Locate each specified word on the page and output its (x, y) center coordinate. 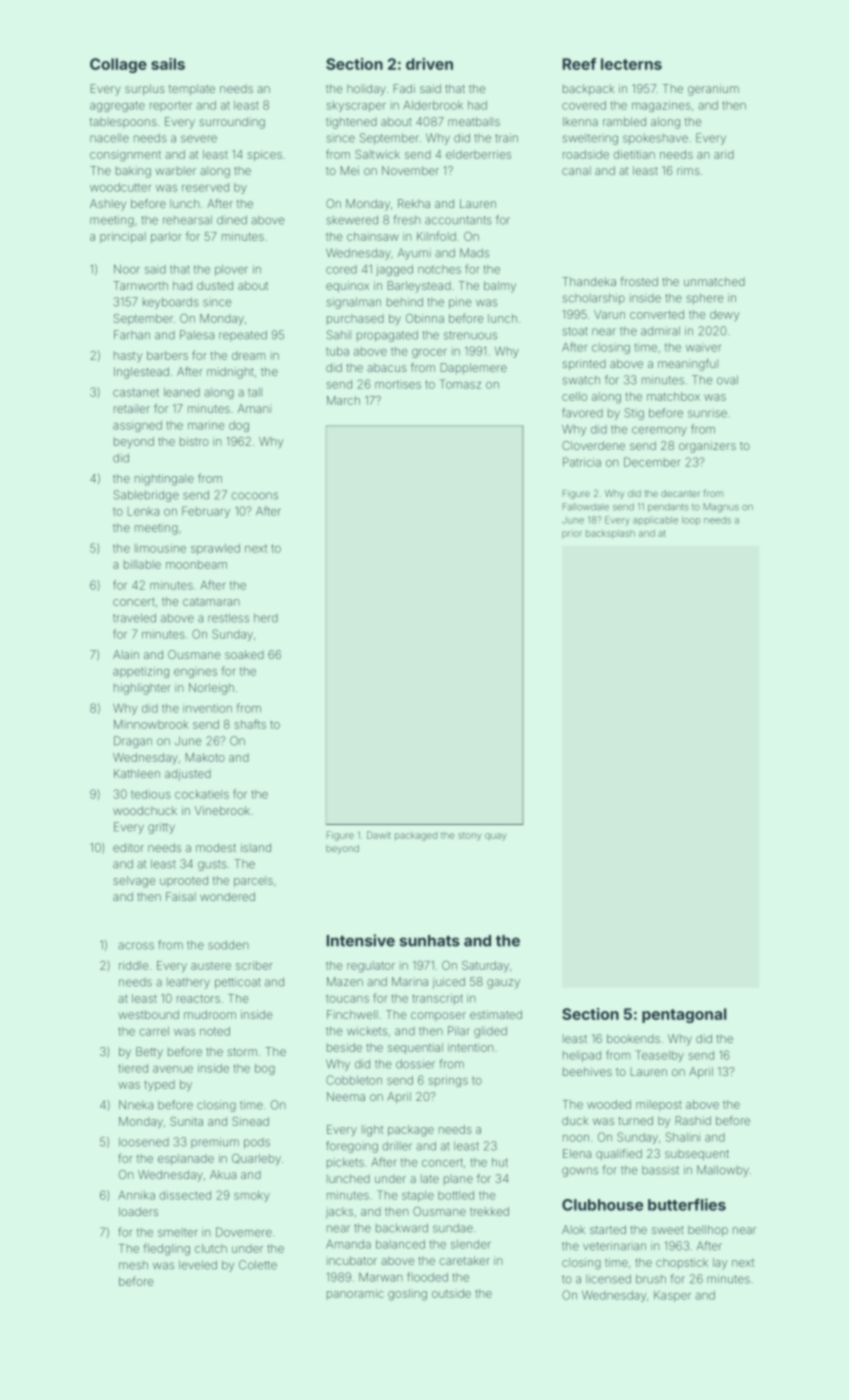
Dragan (133, 742)
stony (469, 836)
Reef (579, 64)
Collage (118, 65)
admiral (660, 331)
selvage (134, 882)
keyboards (171, 303)
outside (451, 1293)
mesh (133, 1265)
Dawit (379, 835)
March (343, 400)
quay (495, 837)
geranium (713, 90)
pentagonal (684, 1015)
